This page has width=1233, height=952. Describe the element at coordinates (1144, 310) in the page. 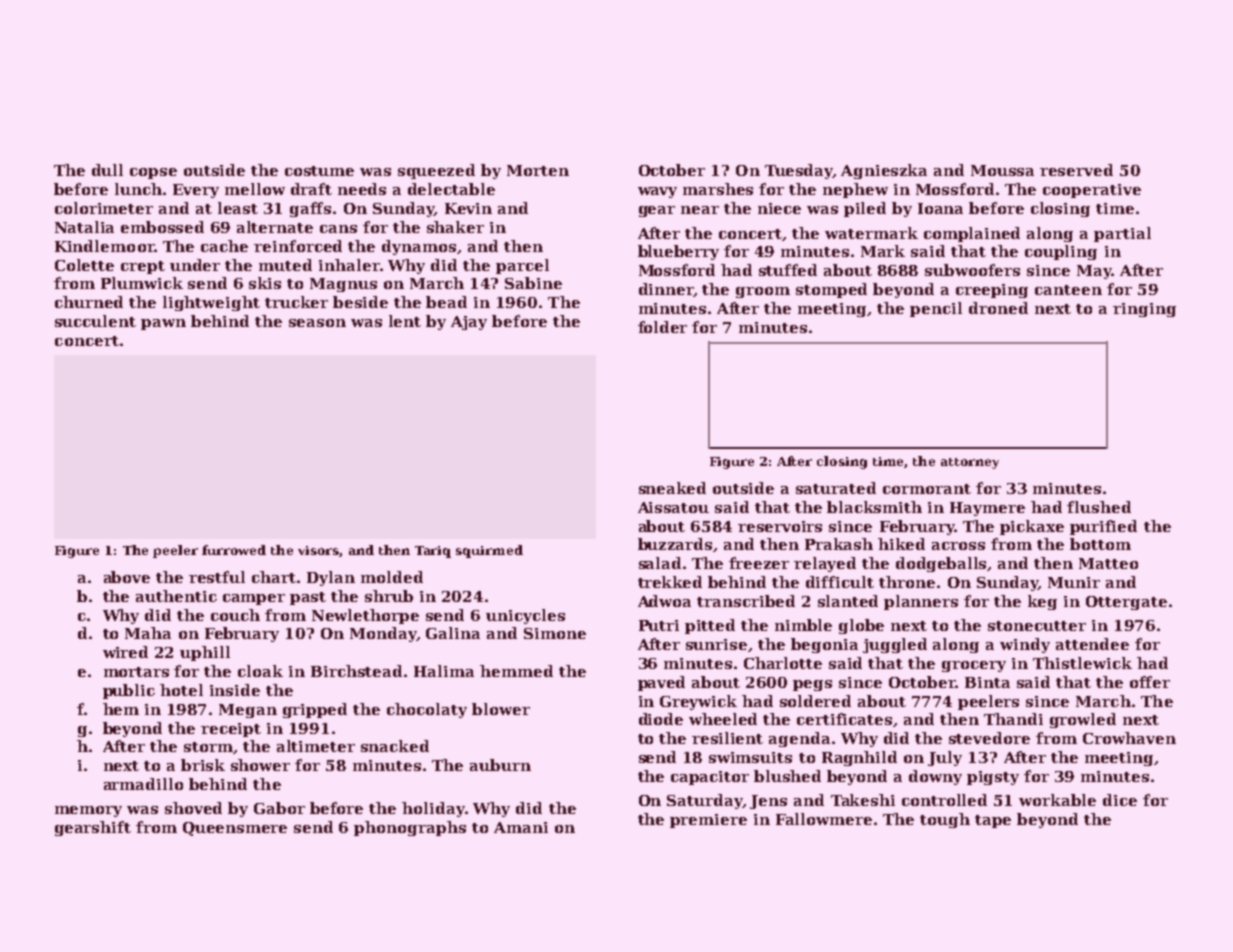

I see `ringing` at that location.
